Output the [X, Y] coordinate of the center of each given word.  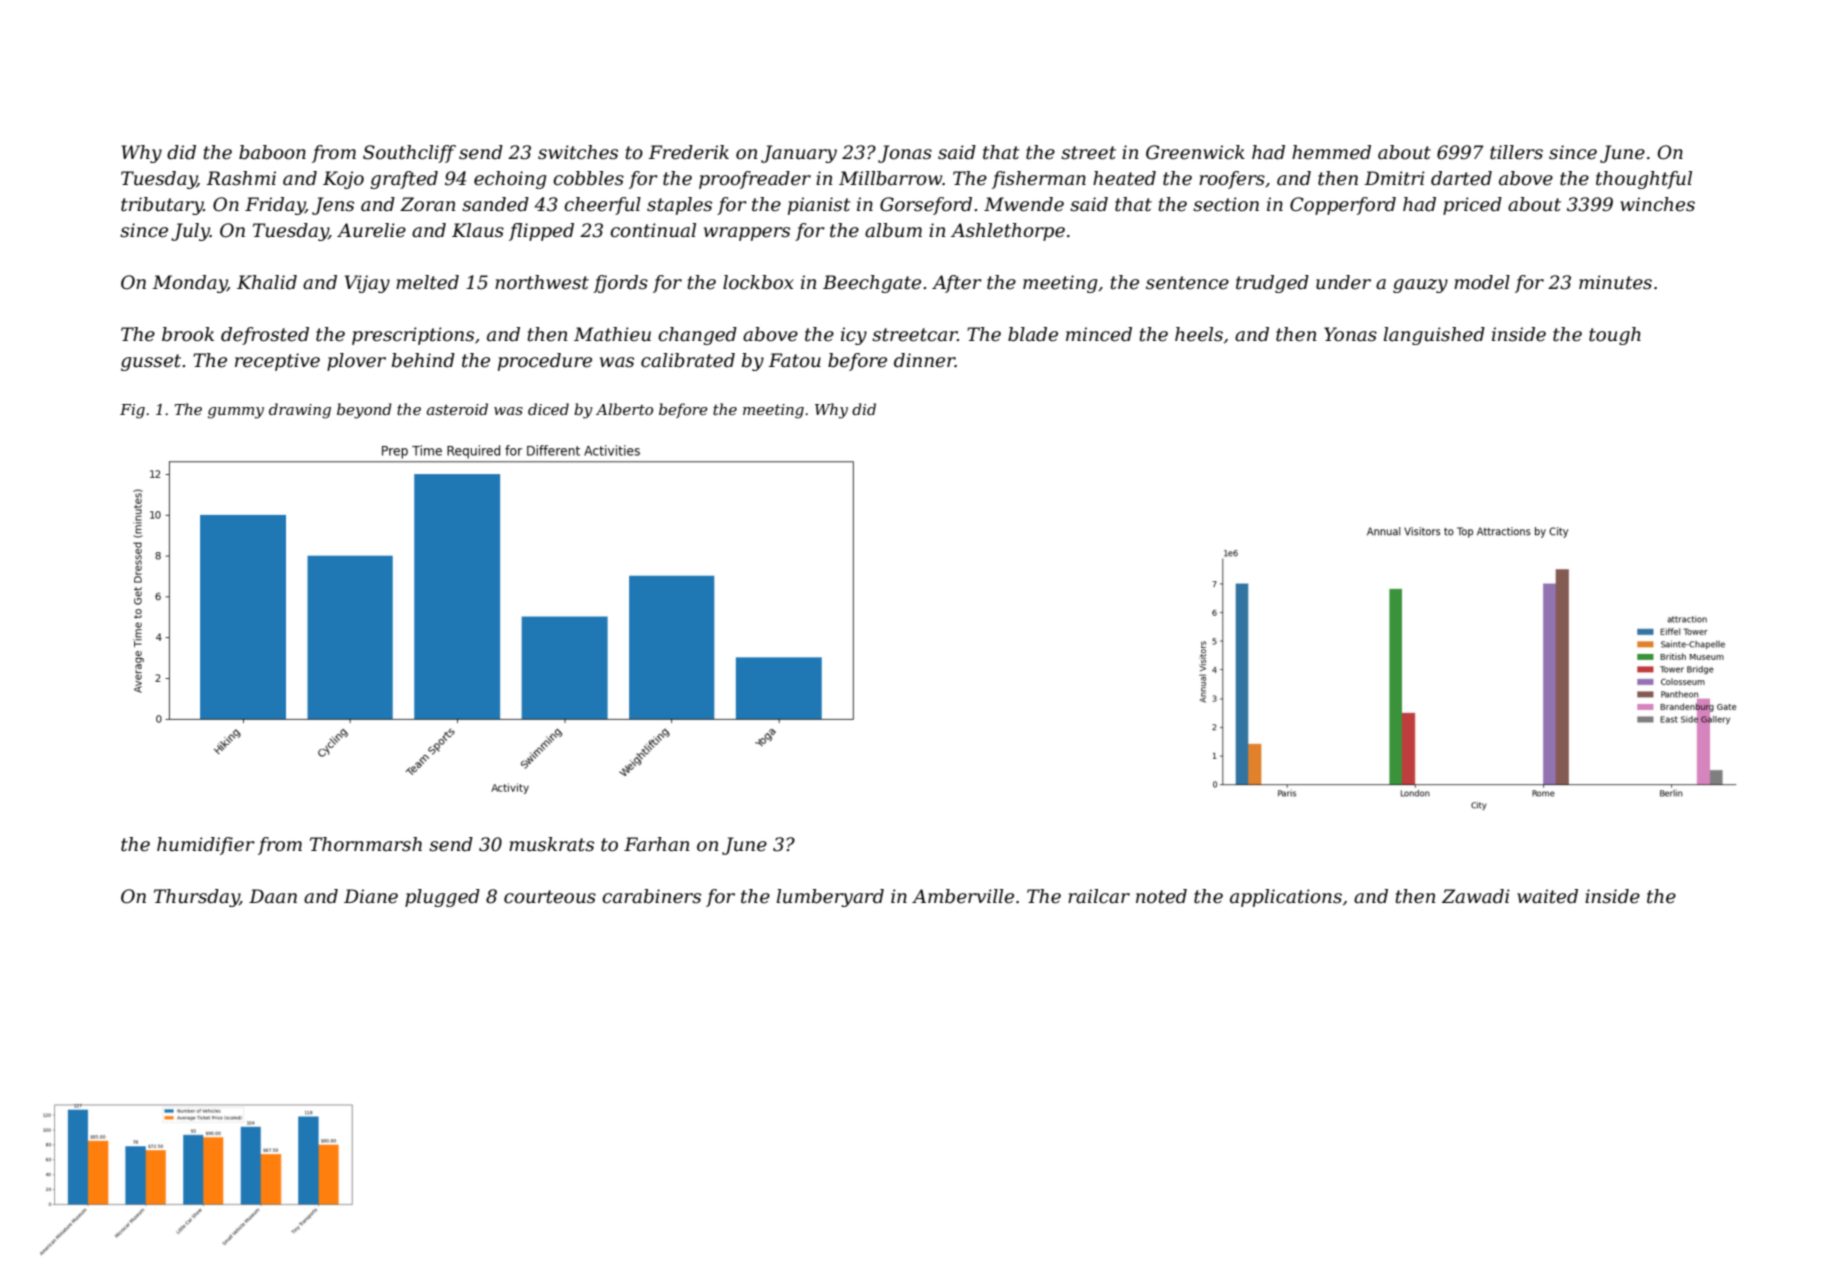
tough [1615, 336]
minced [1099, 334]
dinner [924, 360]
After [957, 284]
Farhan [656, 844]
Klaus [478, 230]
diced [548, 409]
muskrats [551, 844]
